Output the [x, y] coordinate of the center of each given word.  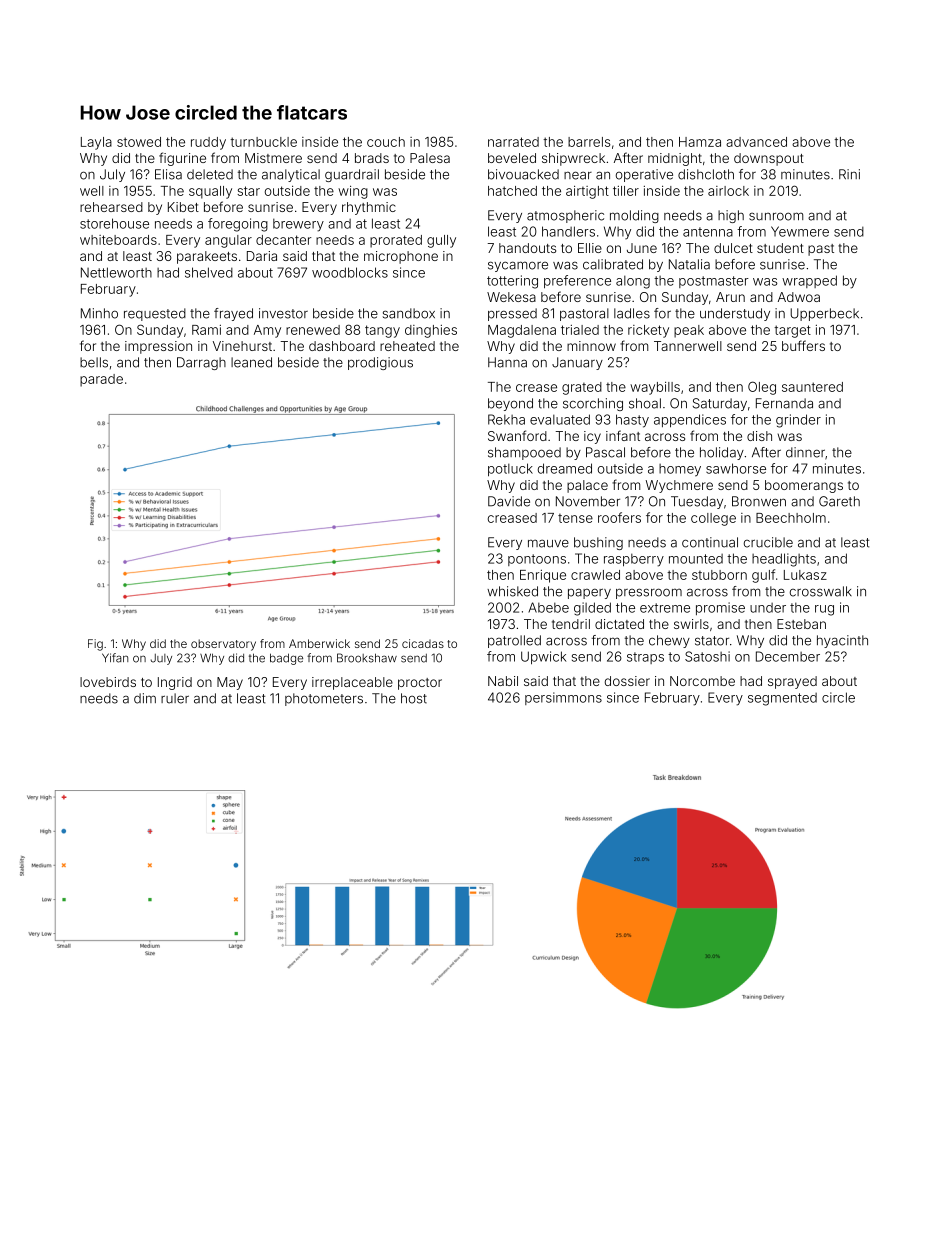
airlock [728, 191]
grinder [798, 421]
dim [145, 698]
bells [94, 362]
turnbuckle [263, 142]
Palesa [430, 158]
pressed [512, 314]
